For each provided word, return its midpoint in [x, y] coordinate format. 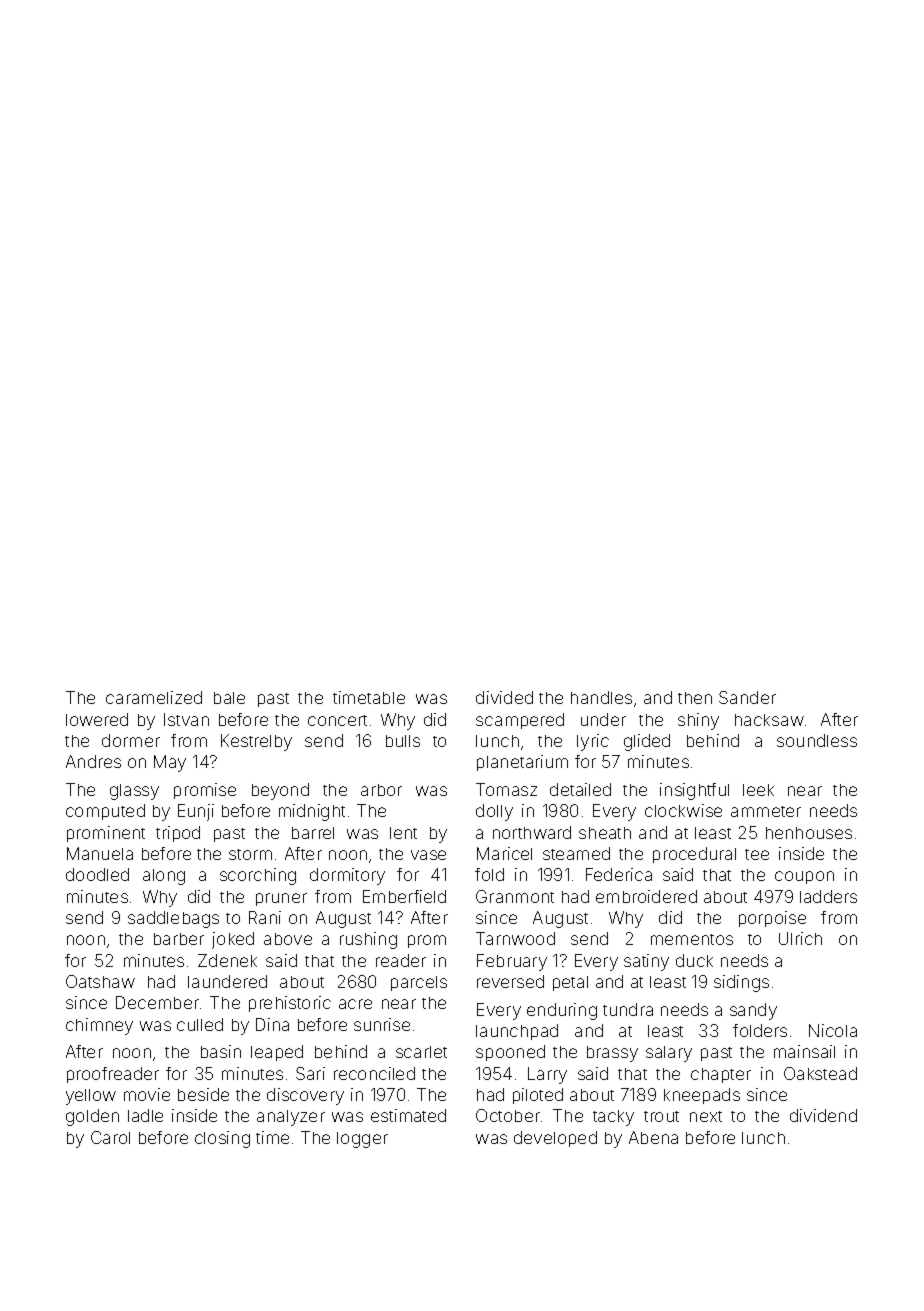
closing [222, 1139]
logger [362, 1140]
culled [200, 1024]
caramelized [154, 697]
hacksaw [769, 720]
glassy [134, 792]
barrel [313, 833]
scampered [520, 721]
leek [758, 790]
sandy [753, 1011]
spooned [510, 1053]
